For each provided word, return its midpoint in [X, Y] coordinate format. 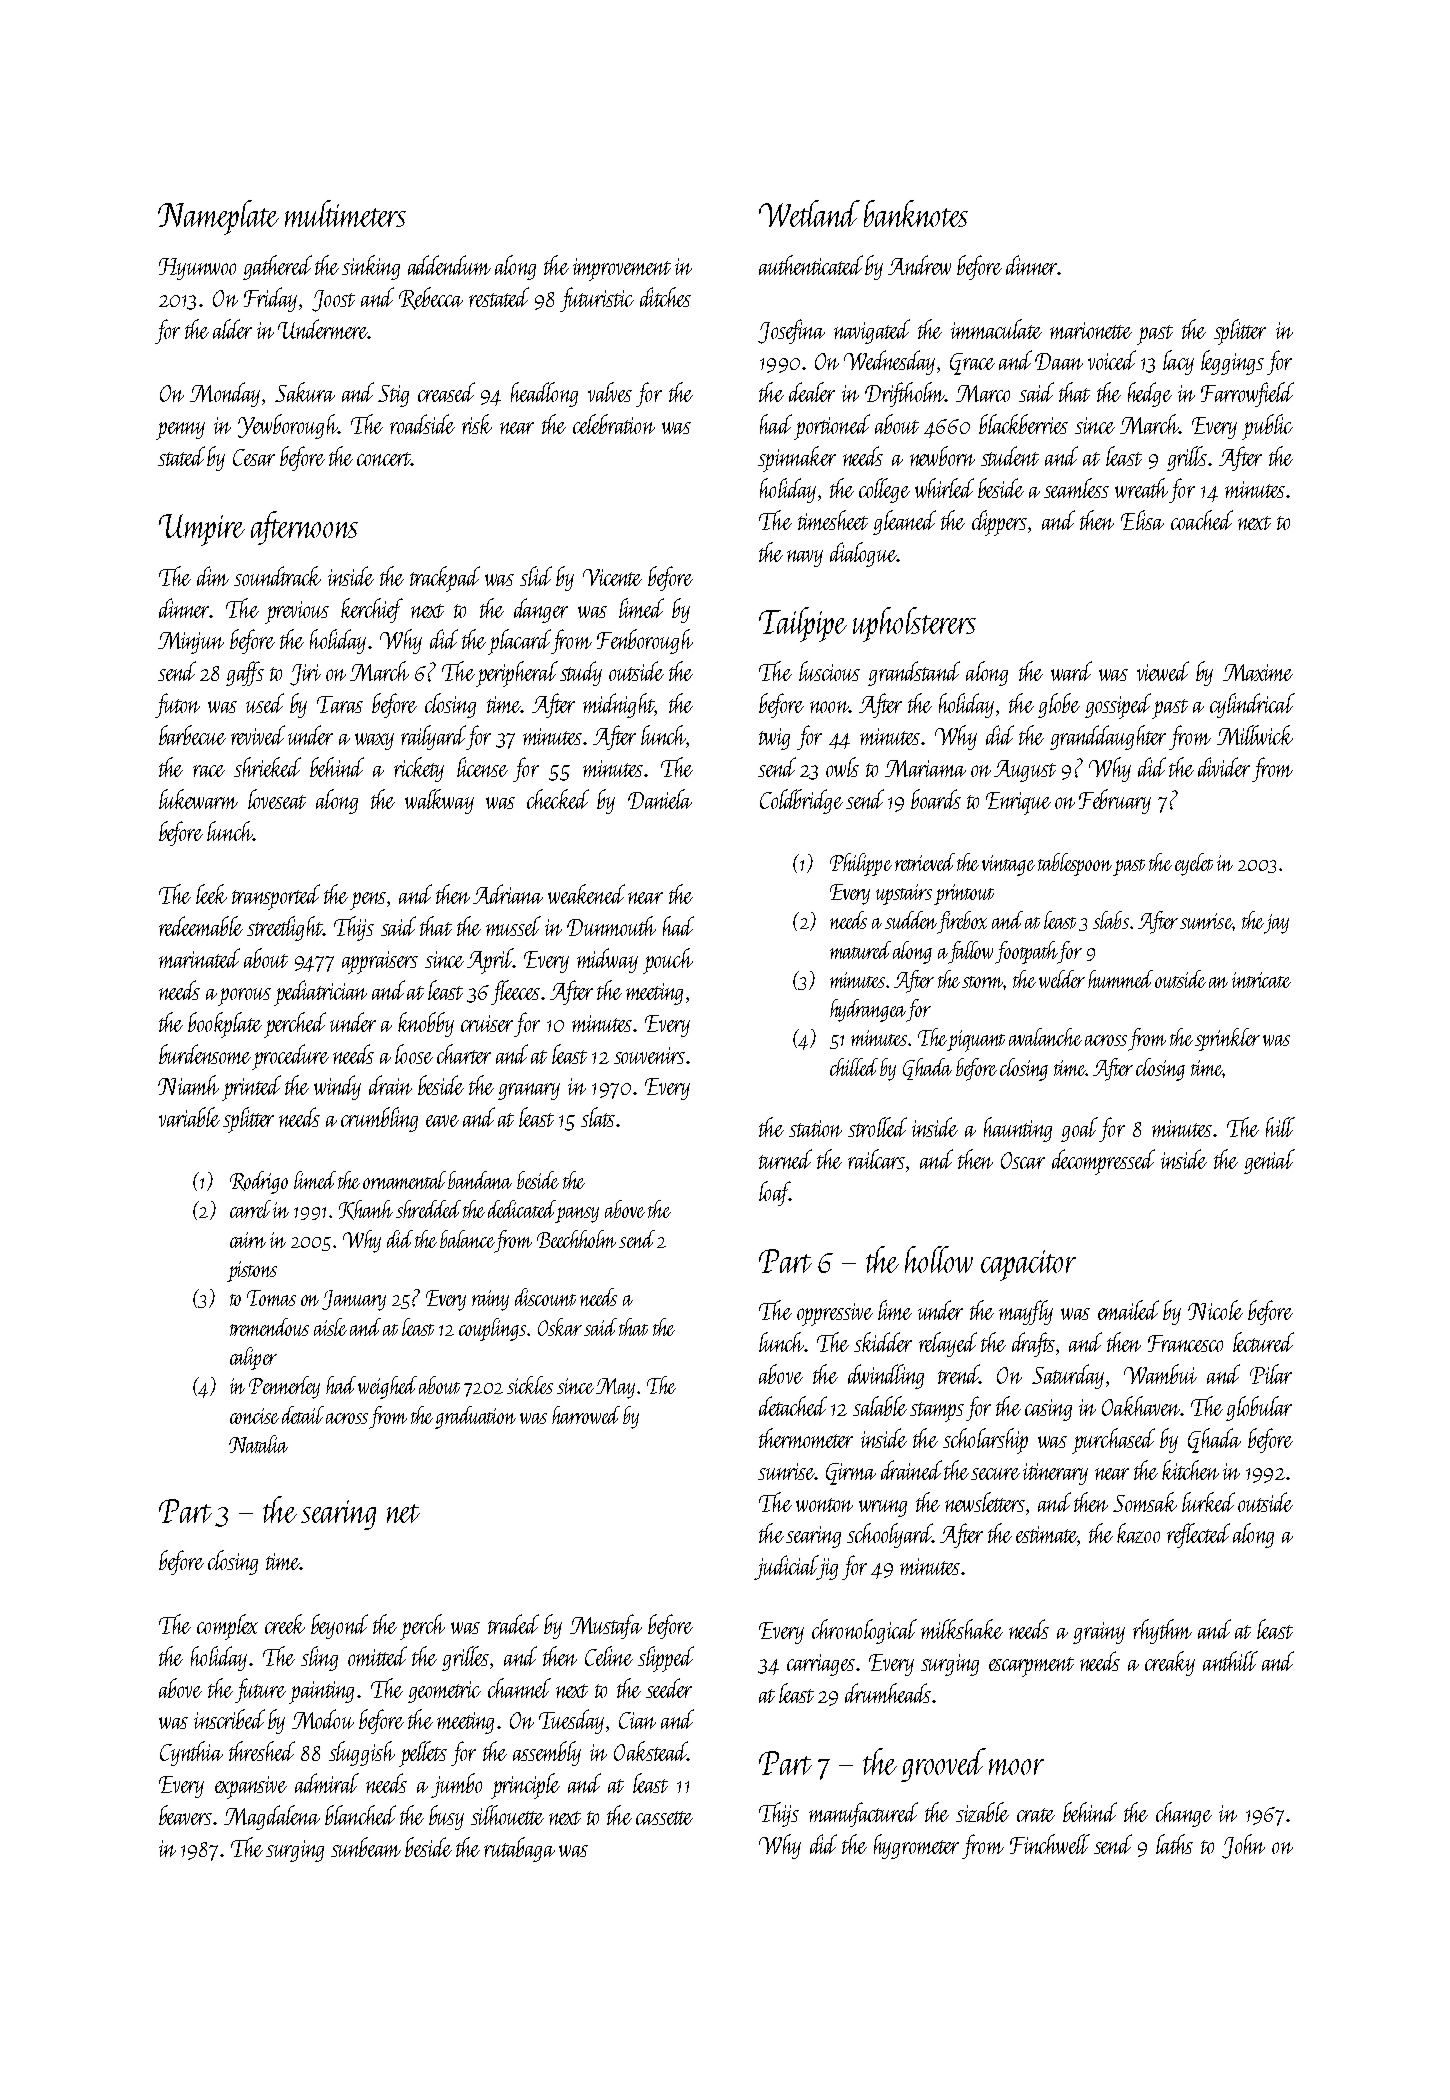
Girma [851, 1474]
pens [368, 901]
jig [828, 1569]
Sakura [305, 392]
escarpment [1031, 1667]
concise [254, 1416]
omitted [377, 1656]
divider [1224, 767]
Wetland [809, 213]
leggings [1232, 362]
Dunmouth [611, 926]
